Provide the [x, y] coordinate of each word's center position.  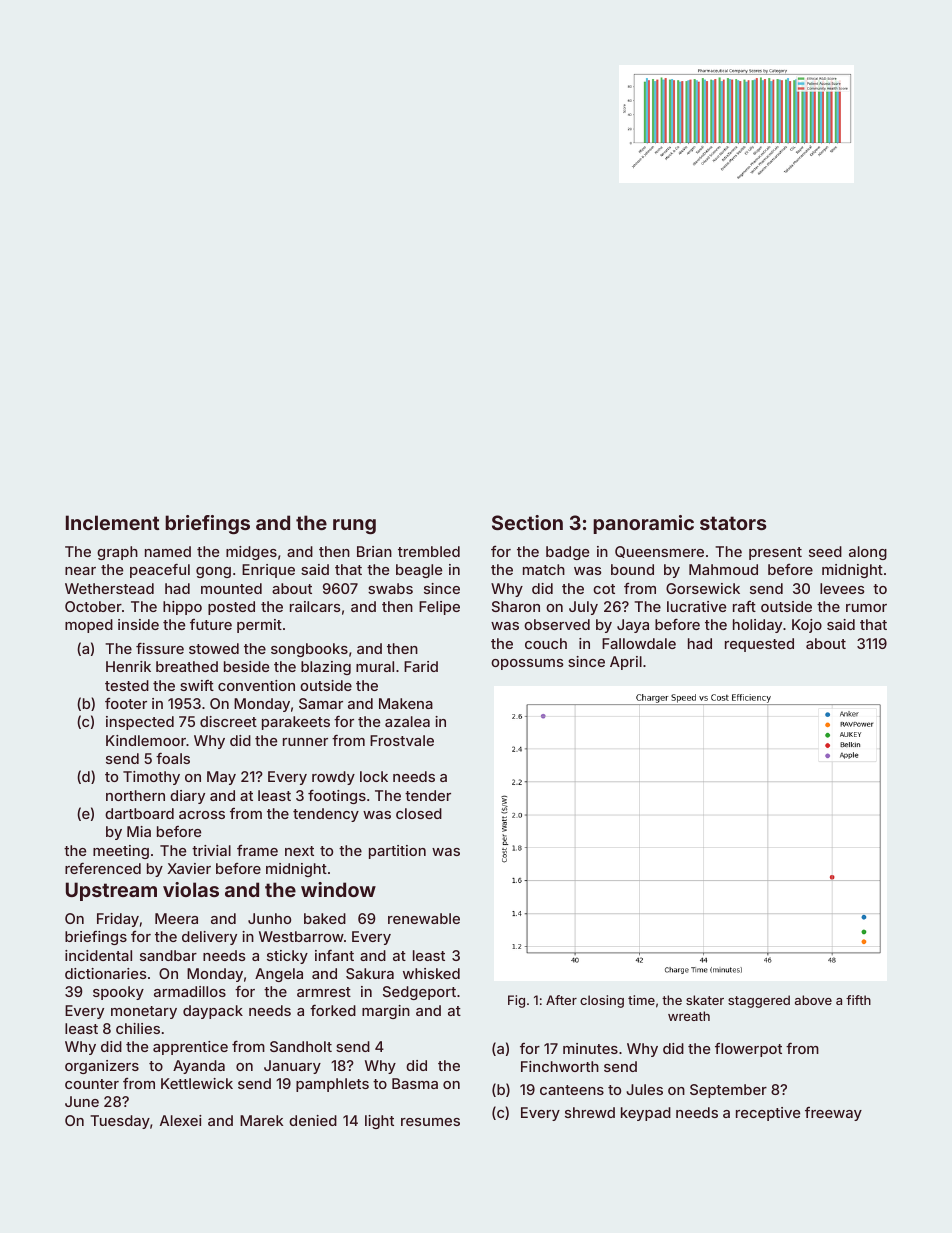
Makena [406, 703]
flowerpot [748, 1050]
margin [386, 1012]
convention [256, 685]
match [544, 569]
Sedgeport [419, 993]
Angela [279, 975]
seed [825, 551]
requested [759, 645]
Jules [644, 1089]
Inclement [113, 522]
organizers [102, 1067]
